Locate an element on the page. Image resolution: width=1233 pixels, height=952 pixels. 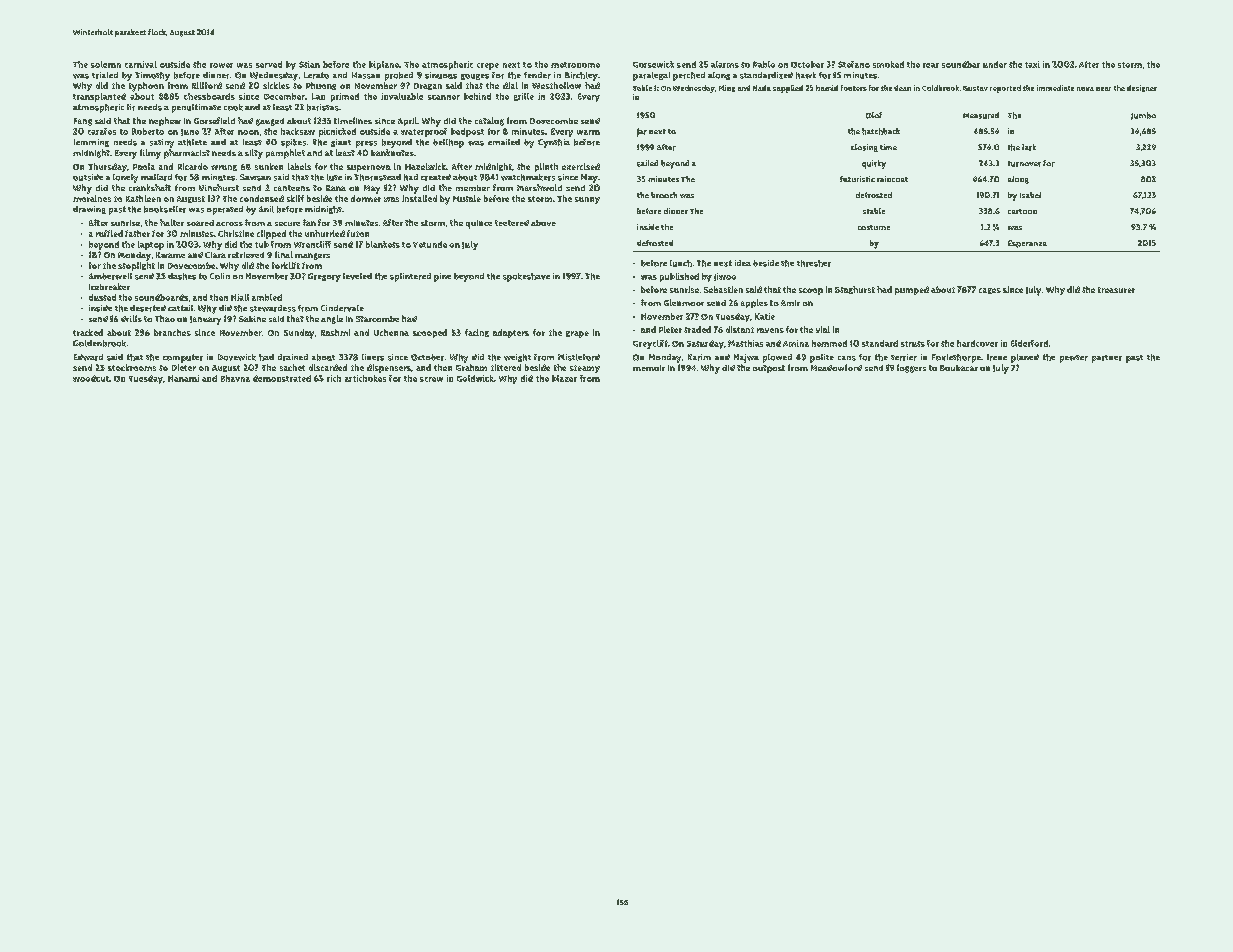
dean is located at coordinates (902, 88).
